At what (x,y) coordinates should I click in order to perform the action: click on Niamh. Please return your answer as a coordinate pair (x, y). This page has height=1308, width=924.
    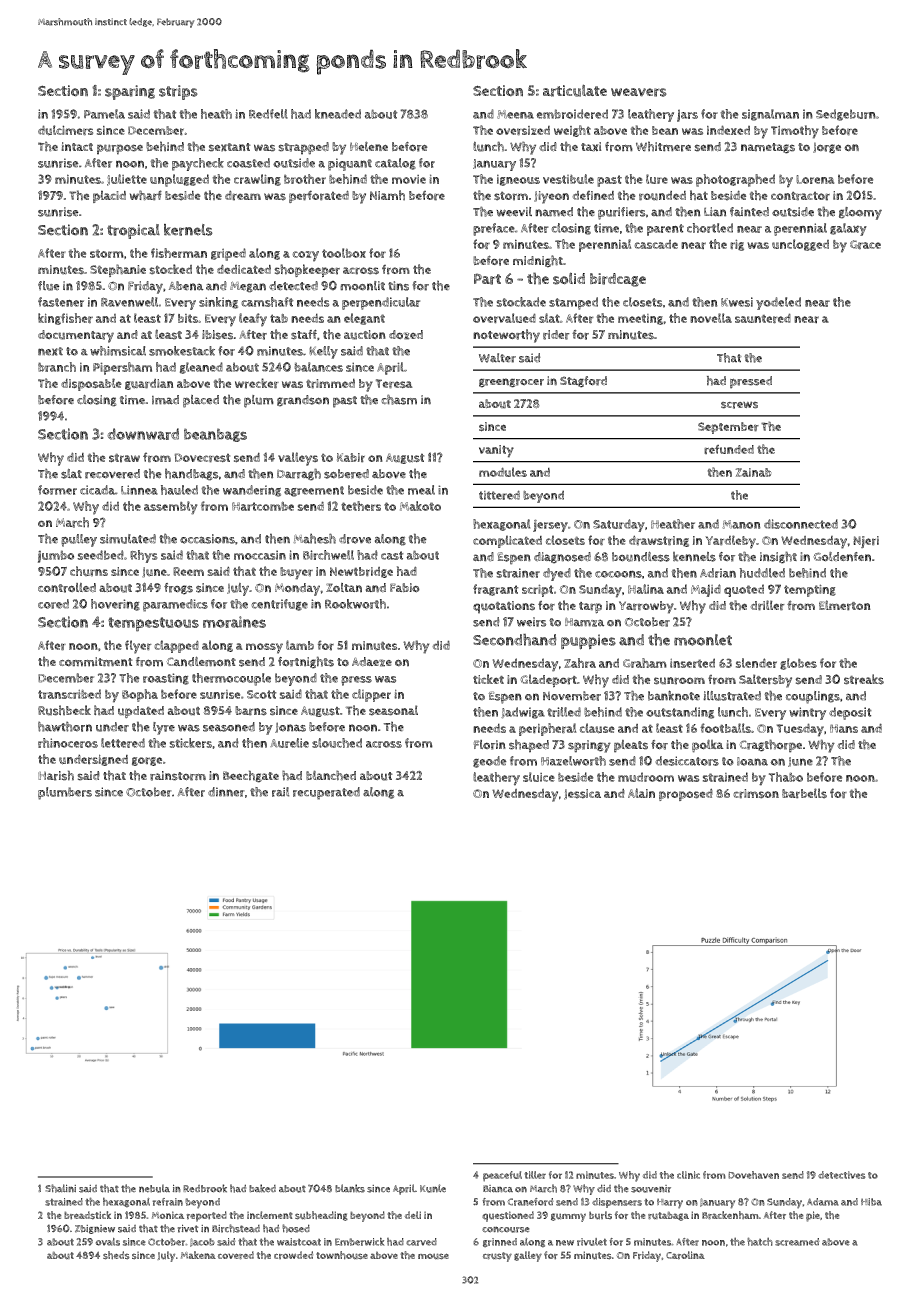
    Looking at the image, I should click on (387, 195).
